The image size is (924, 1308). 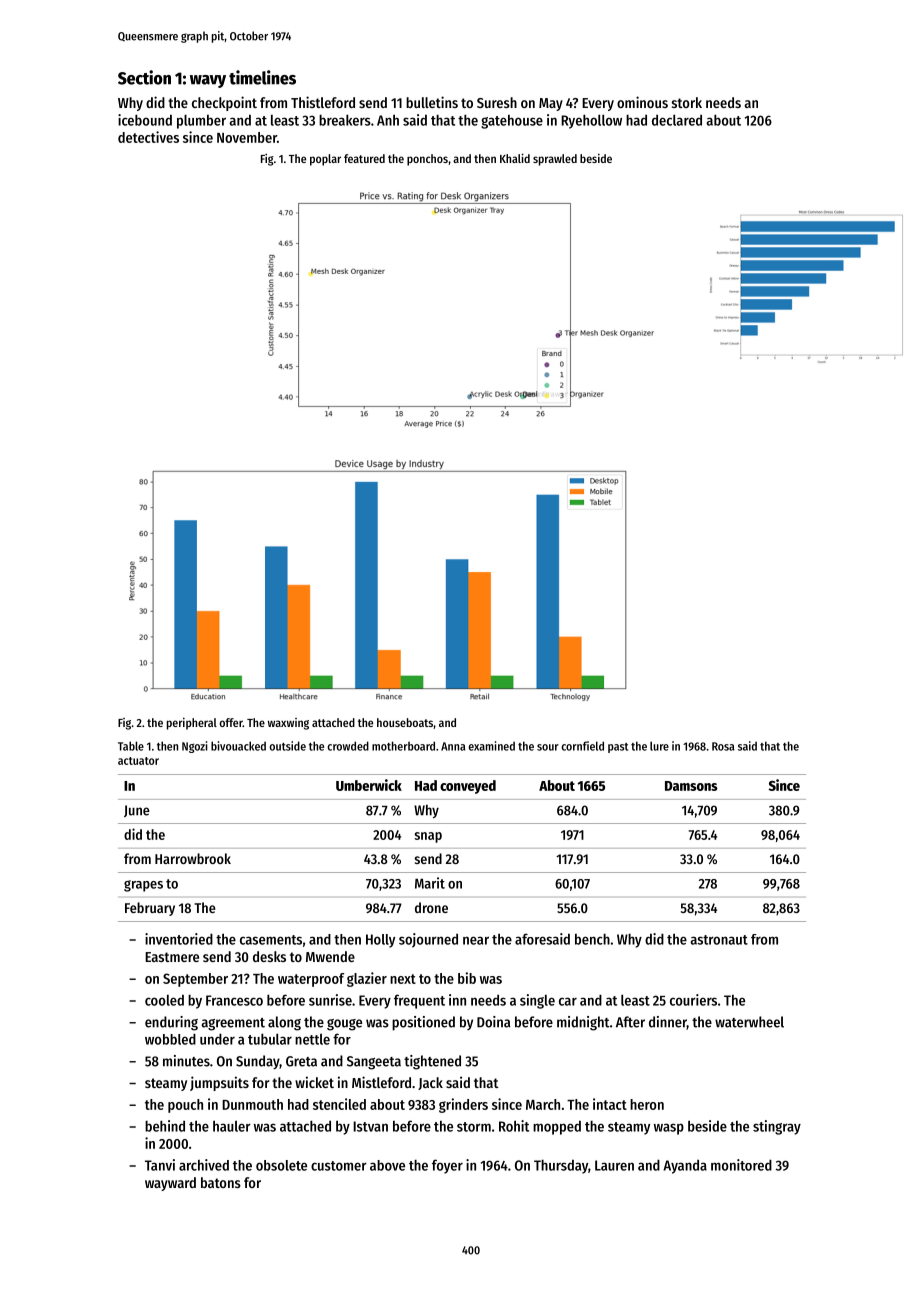 What do you see at coordinates (723, 746) in the screenshot?
I see `Rosa` at bounding box center [723, 746].
